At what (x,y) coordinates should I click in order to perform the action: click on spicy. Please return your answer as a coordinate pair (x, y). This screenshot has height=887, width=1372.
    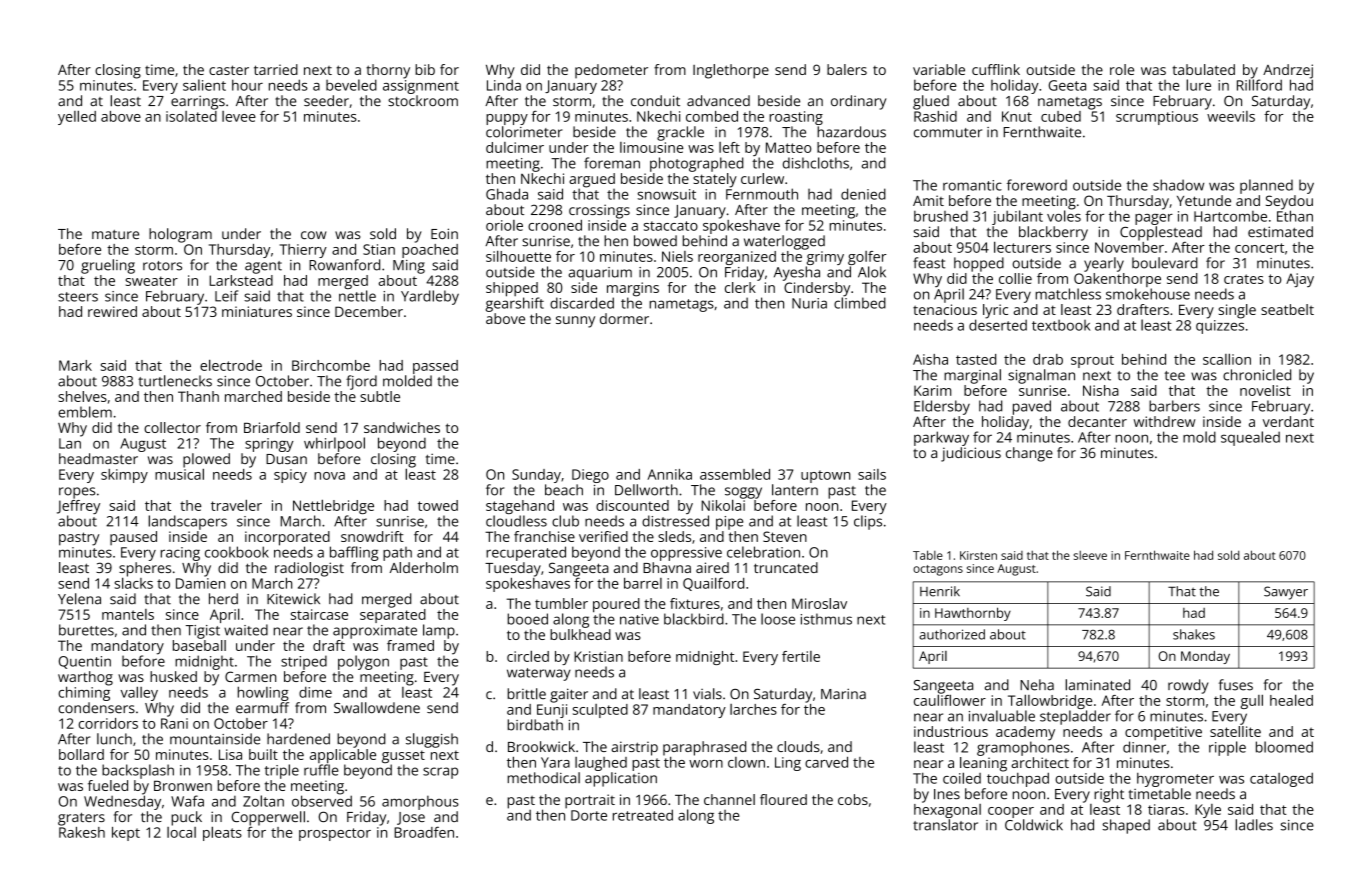
    Looking at the image, I should click on (290, 476).
